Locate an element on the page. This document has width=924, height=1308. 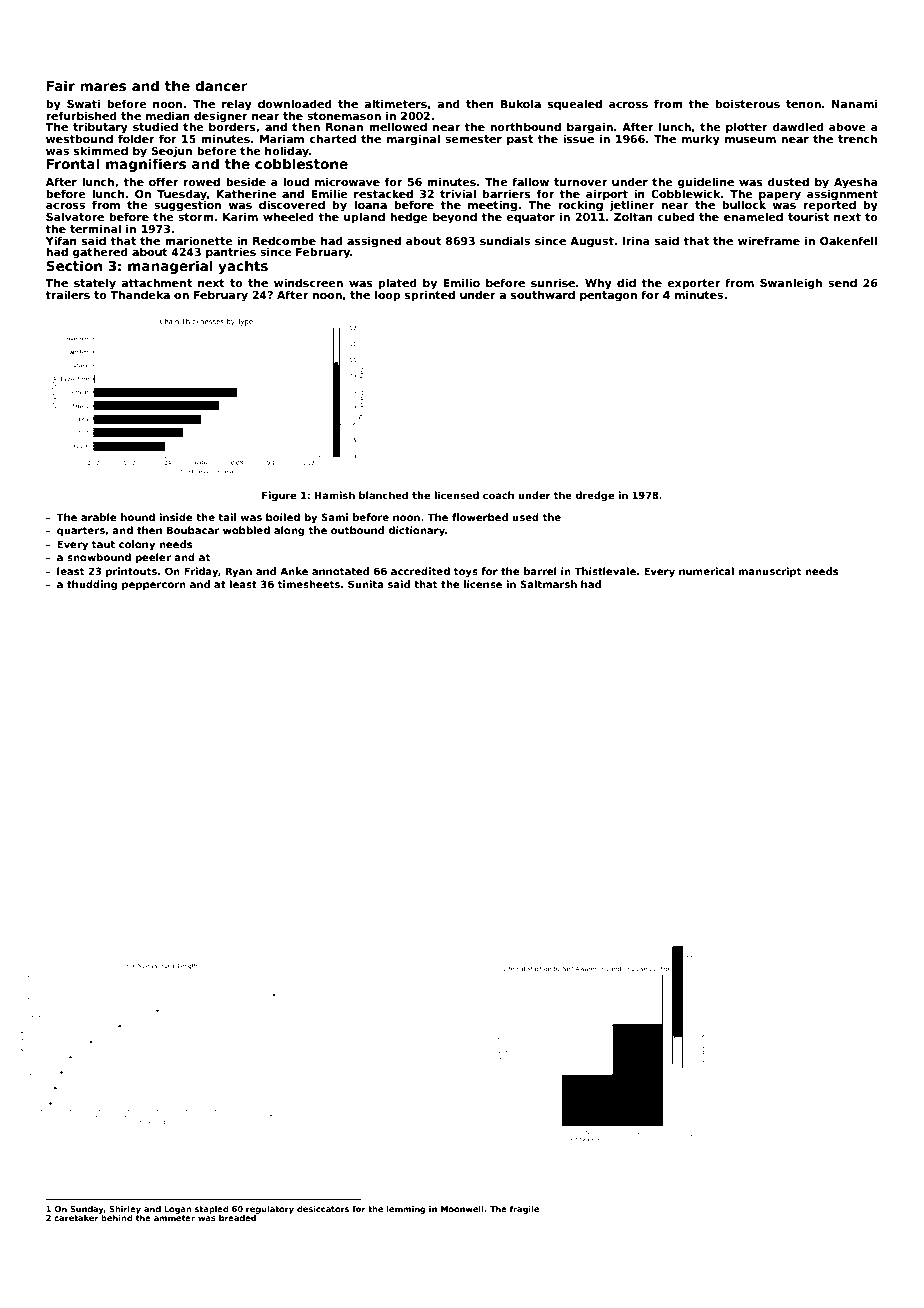
timesheets is located at coordinates (309, 584).
